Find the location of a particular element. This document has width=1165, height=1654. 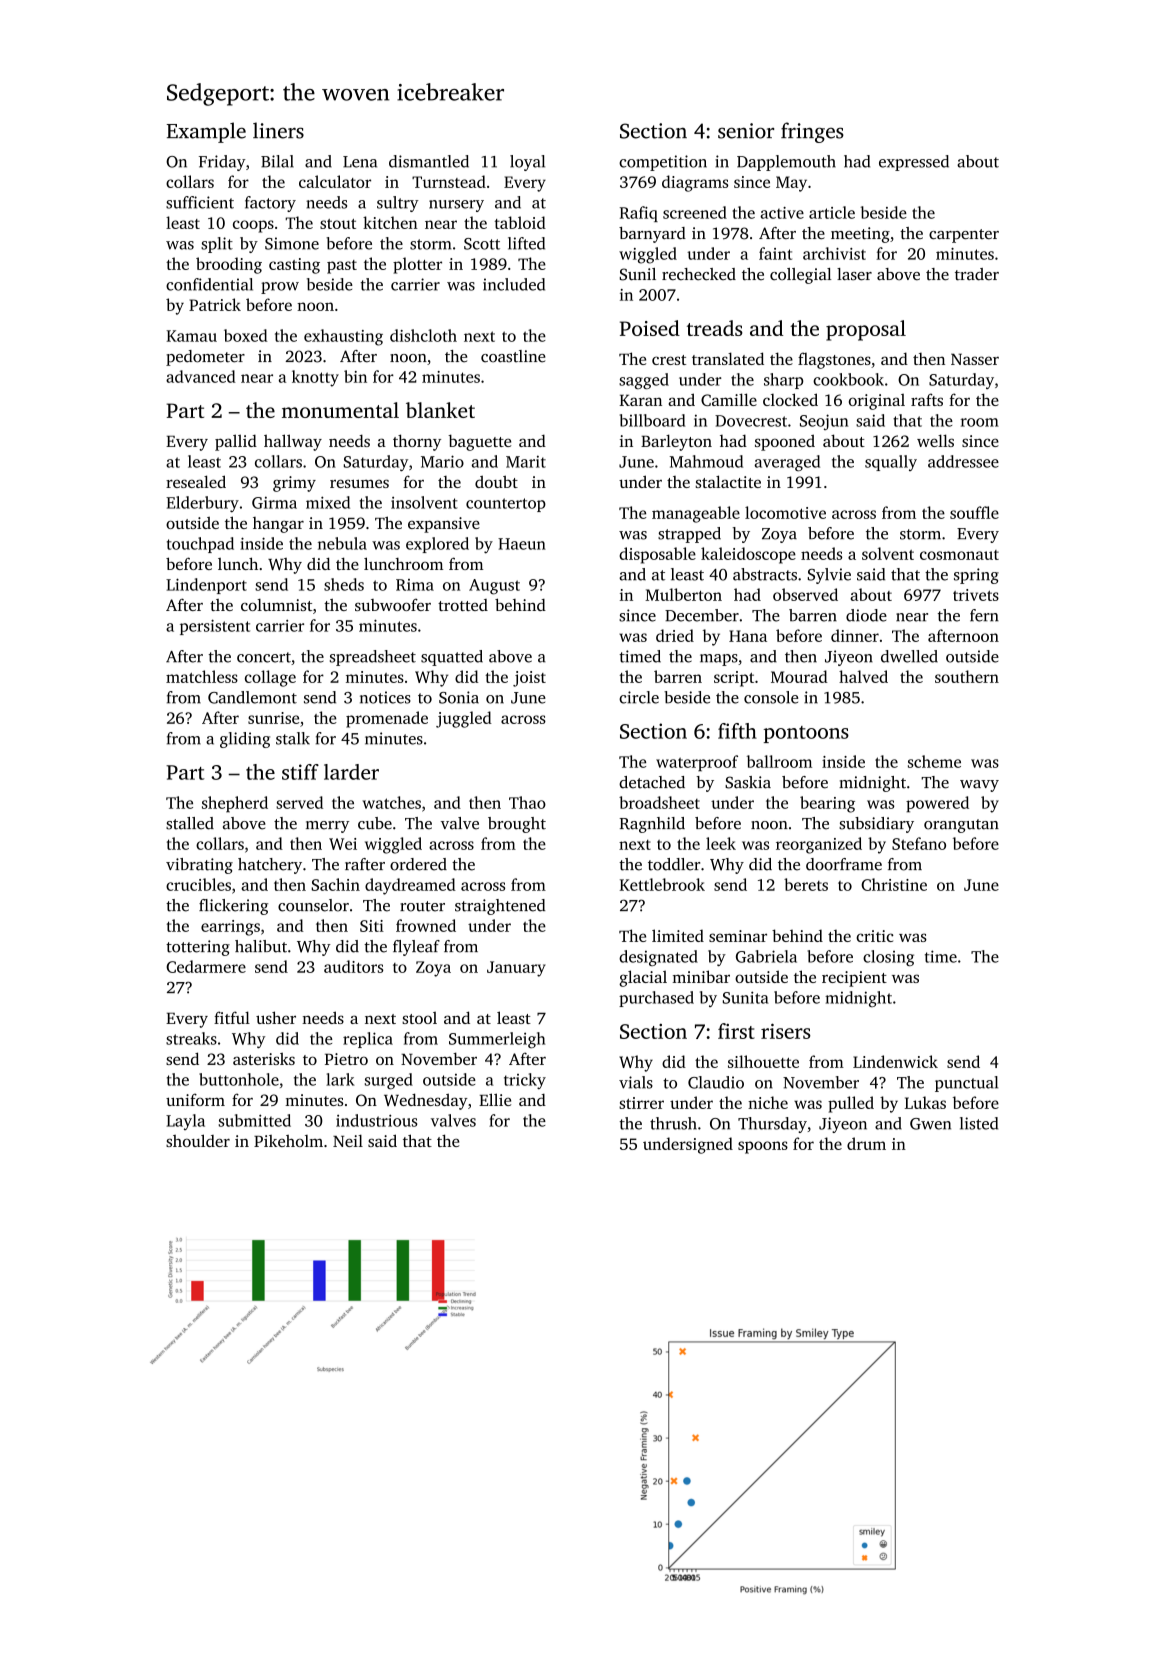

lifted is located at coordinates (526, 243).
